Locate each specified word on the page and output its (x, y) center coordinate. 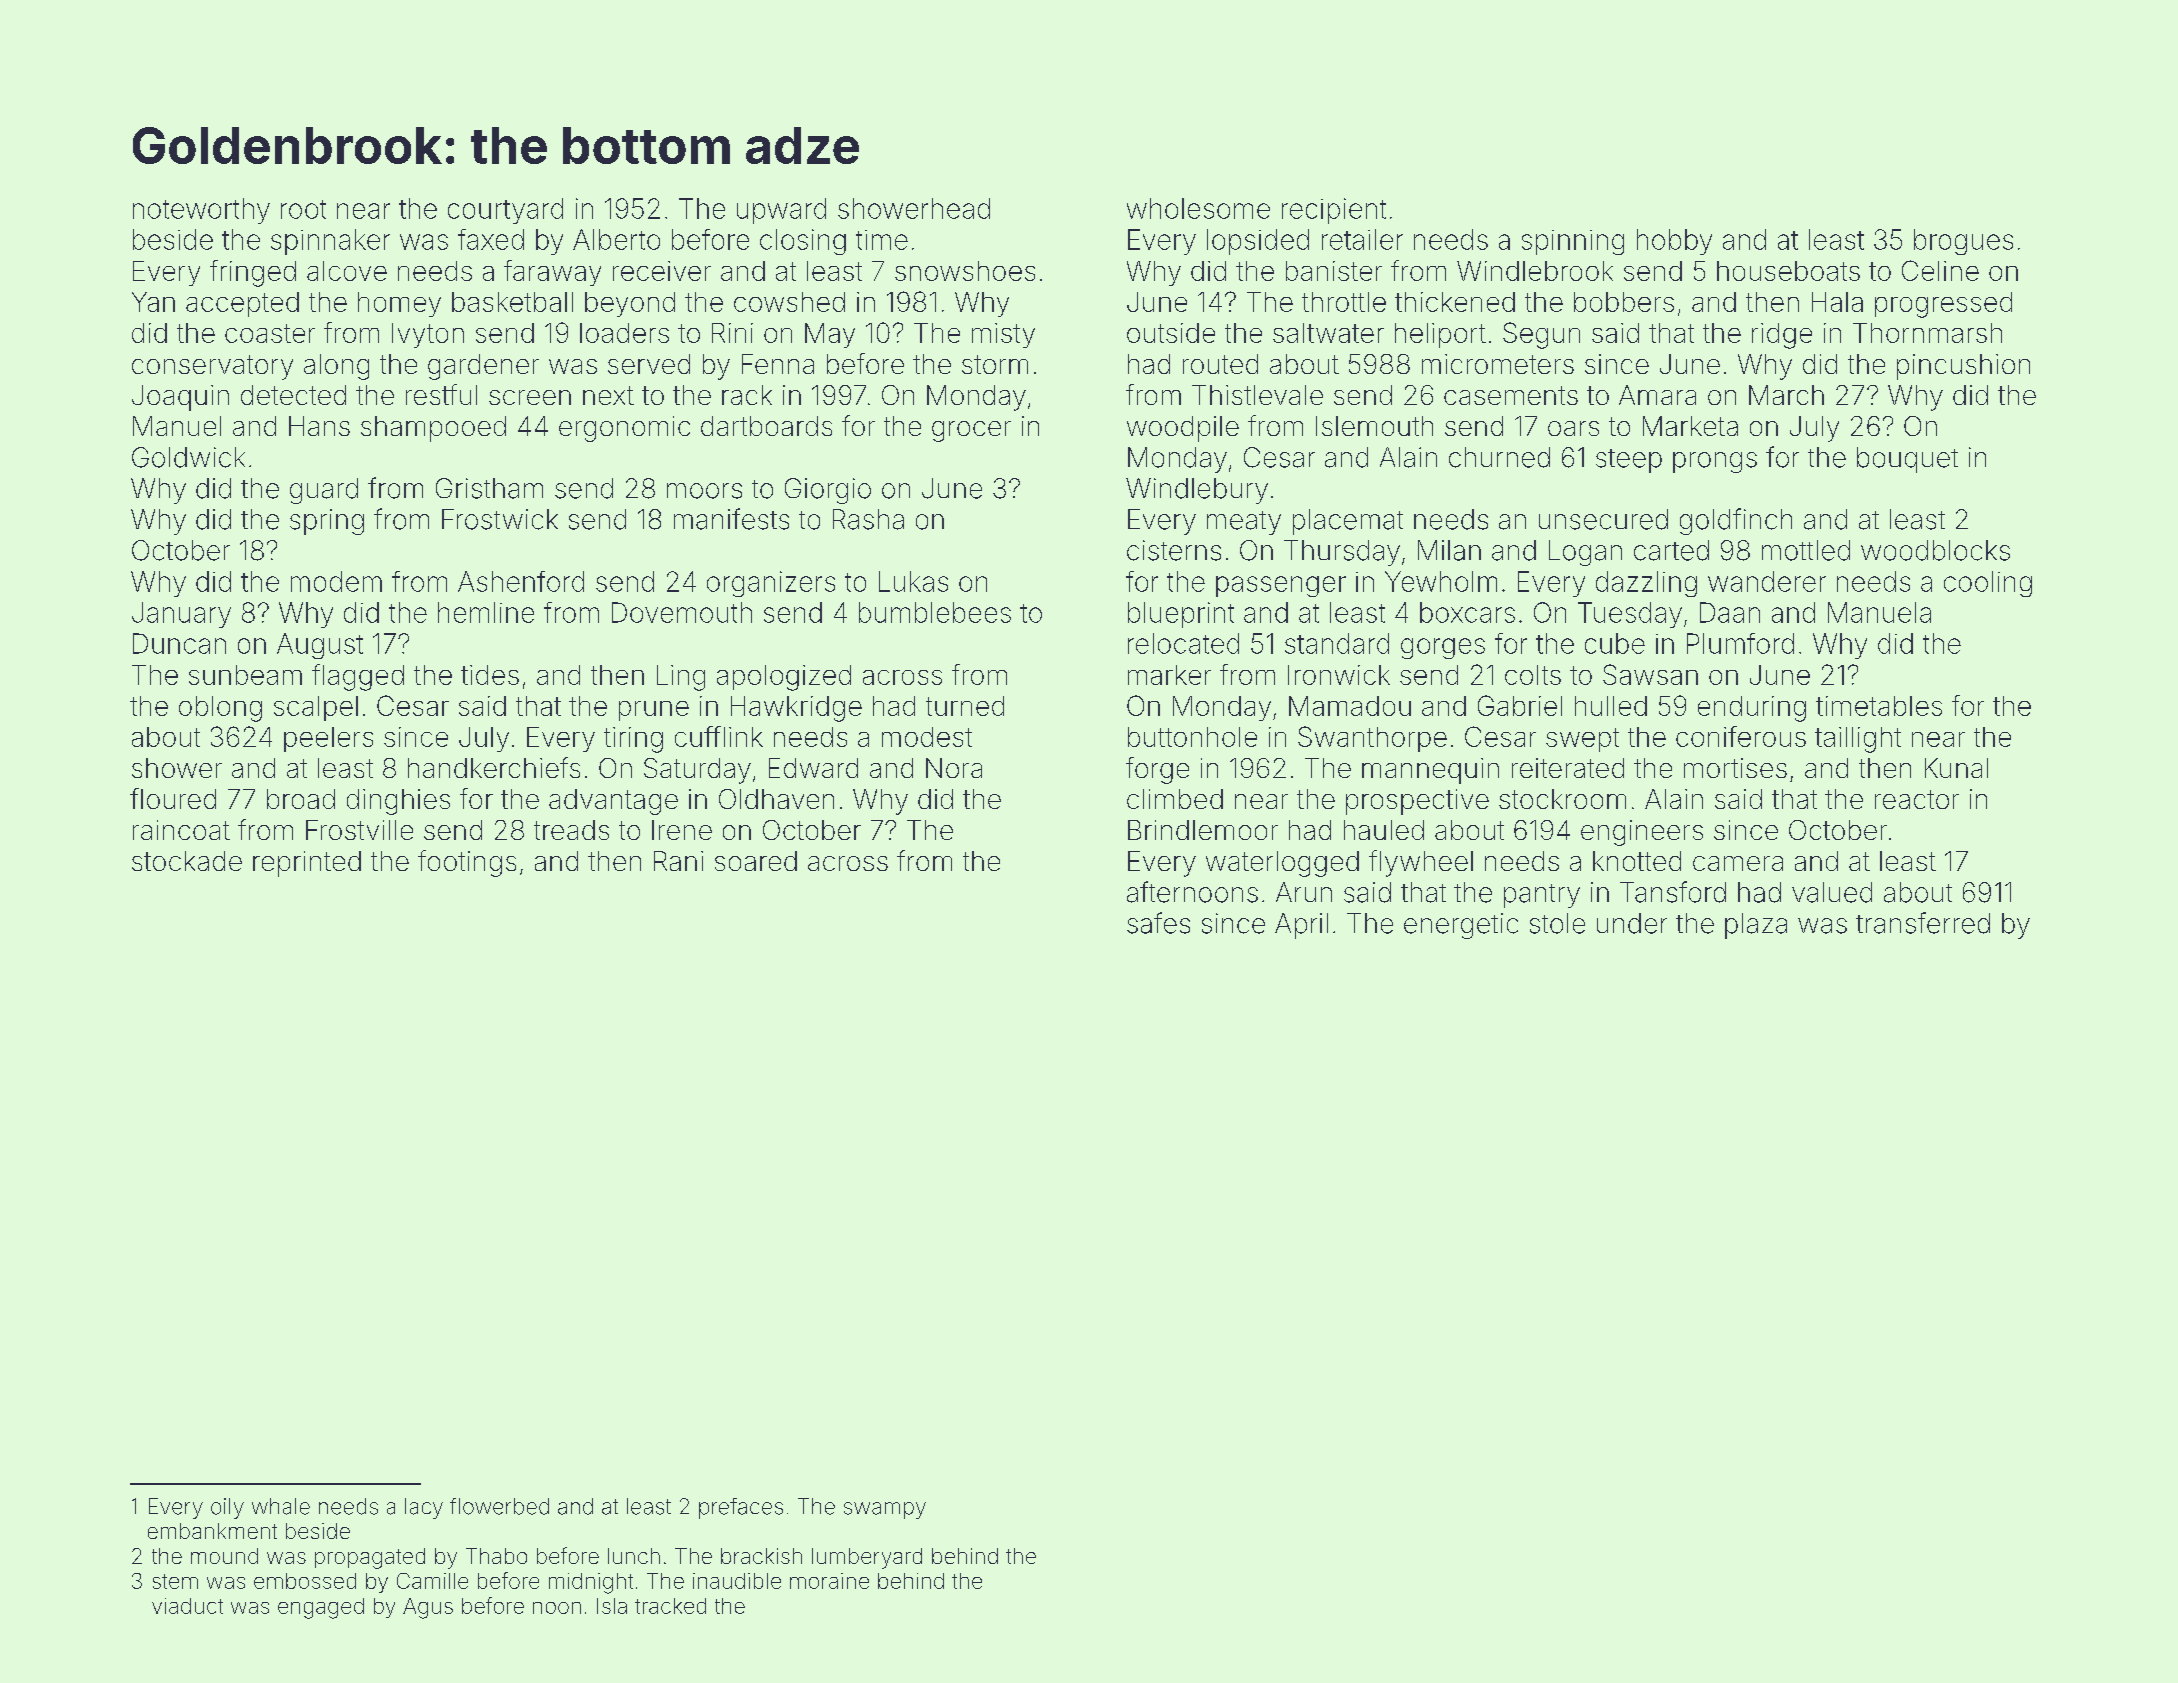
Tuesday (1630, 615)
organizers (771, 584)
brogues (1963, 242)
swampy (885, 1510)
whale (281, 1506)
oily (227, 1508)
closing (803, 242)
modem (336, 581)
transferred (1923, 923)
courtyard (505, 211)
